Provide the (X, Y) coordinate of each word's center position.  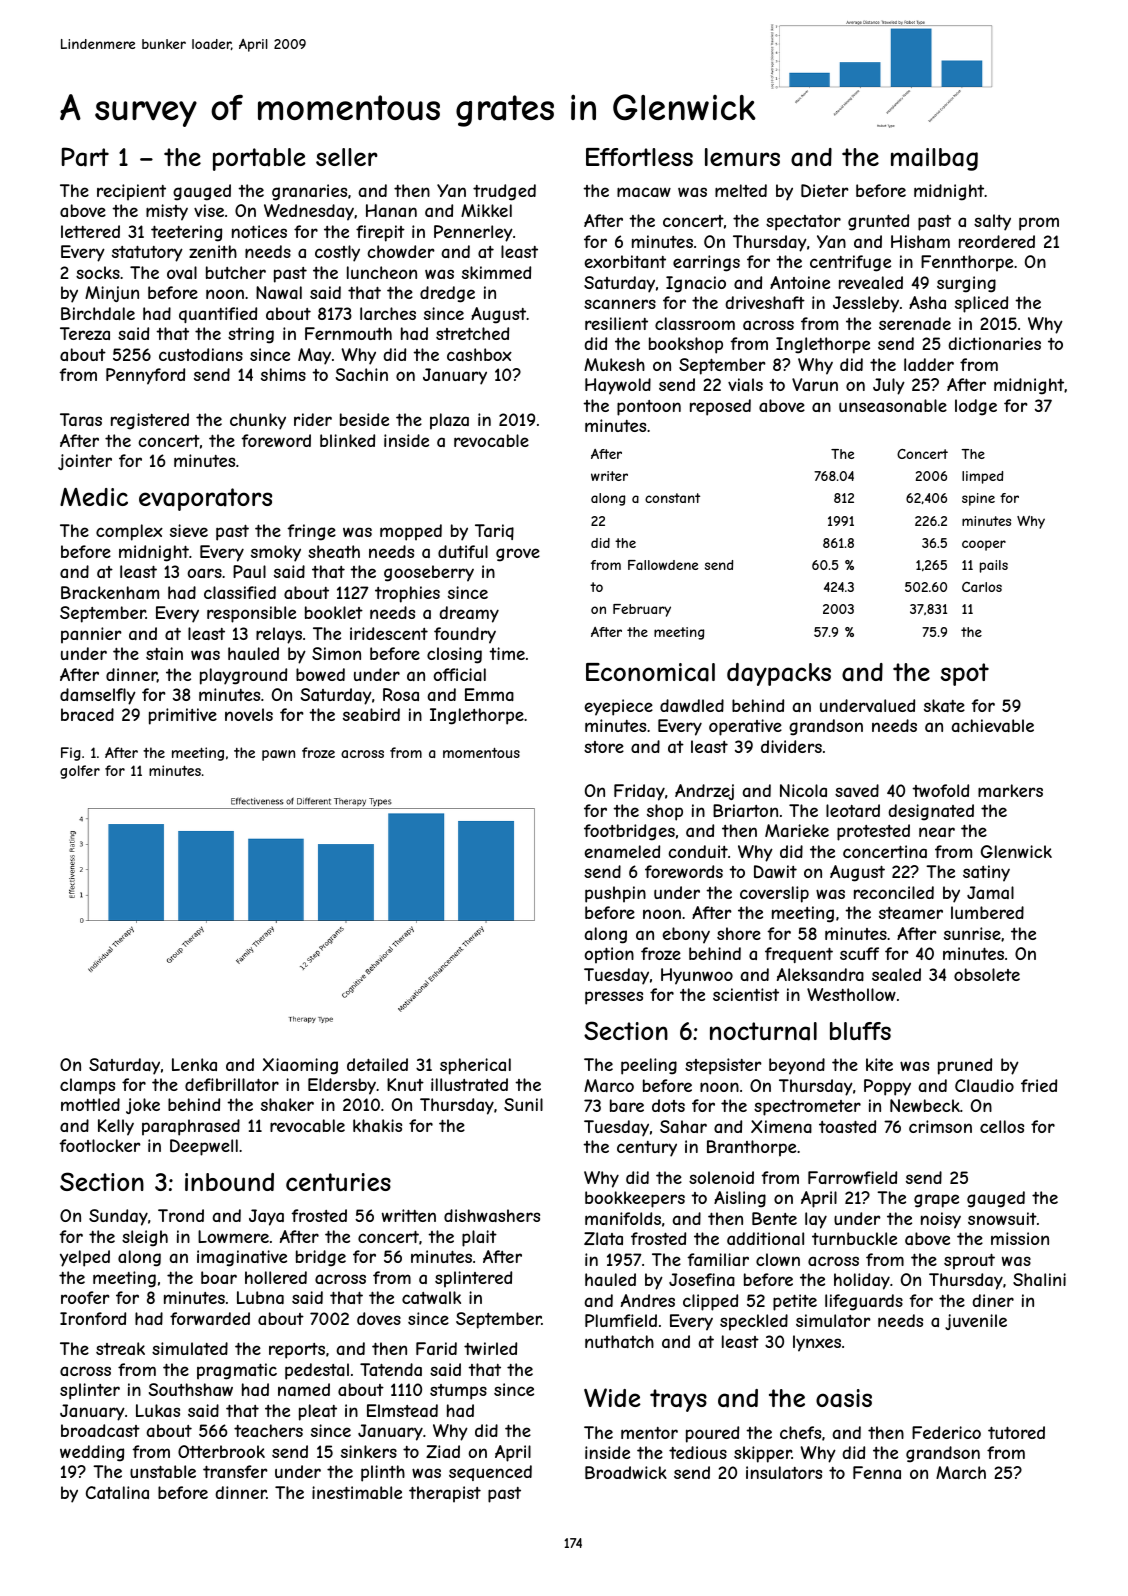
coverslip (774, 894)
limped (982, 477)
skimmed (496, 272)
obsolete (987, 974)
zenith (213, 251)
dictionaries (994, 343)
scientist (746, 994)
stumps (458, 1392)
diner (993, 1300)
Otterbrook (221, 1451)
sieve (189, 530)
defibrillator (232, 1084)
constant (672, 498)
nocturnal (763, 1031)
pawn (278, 755)
